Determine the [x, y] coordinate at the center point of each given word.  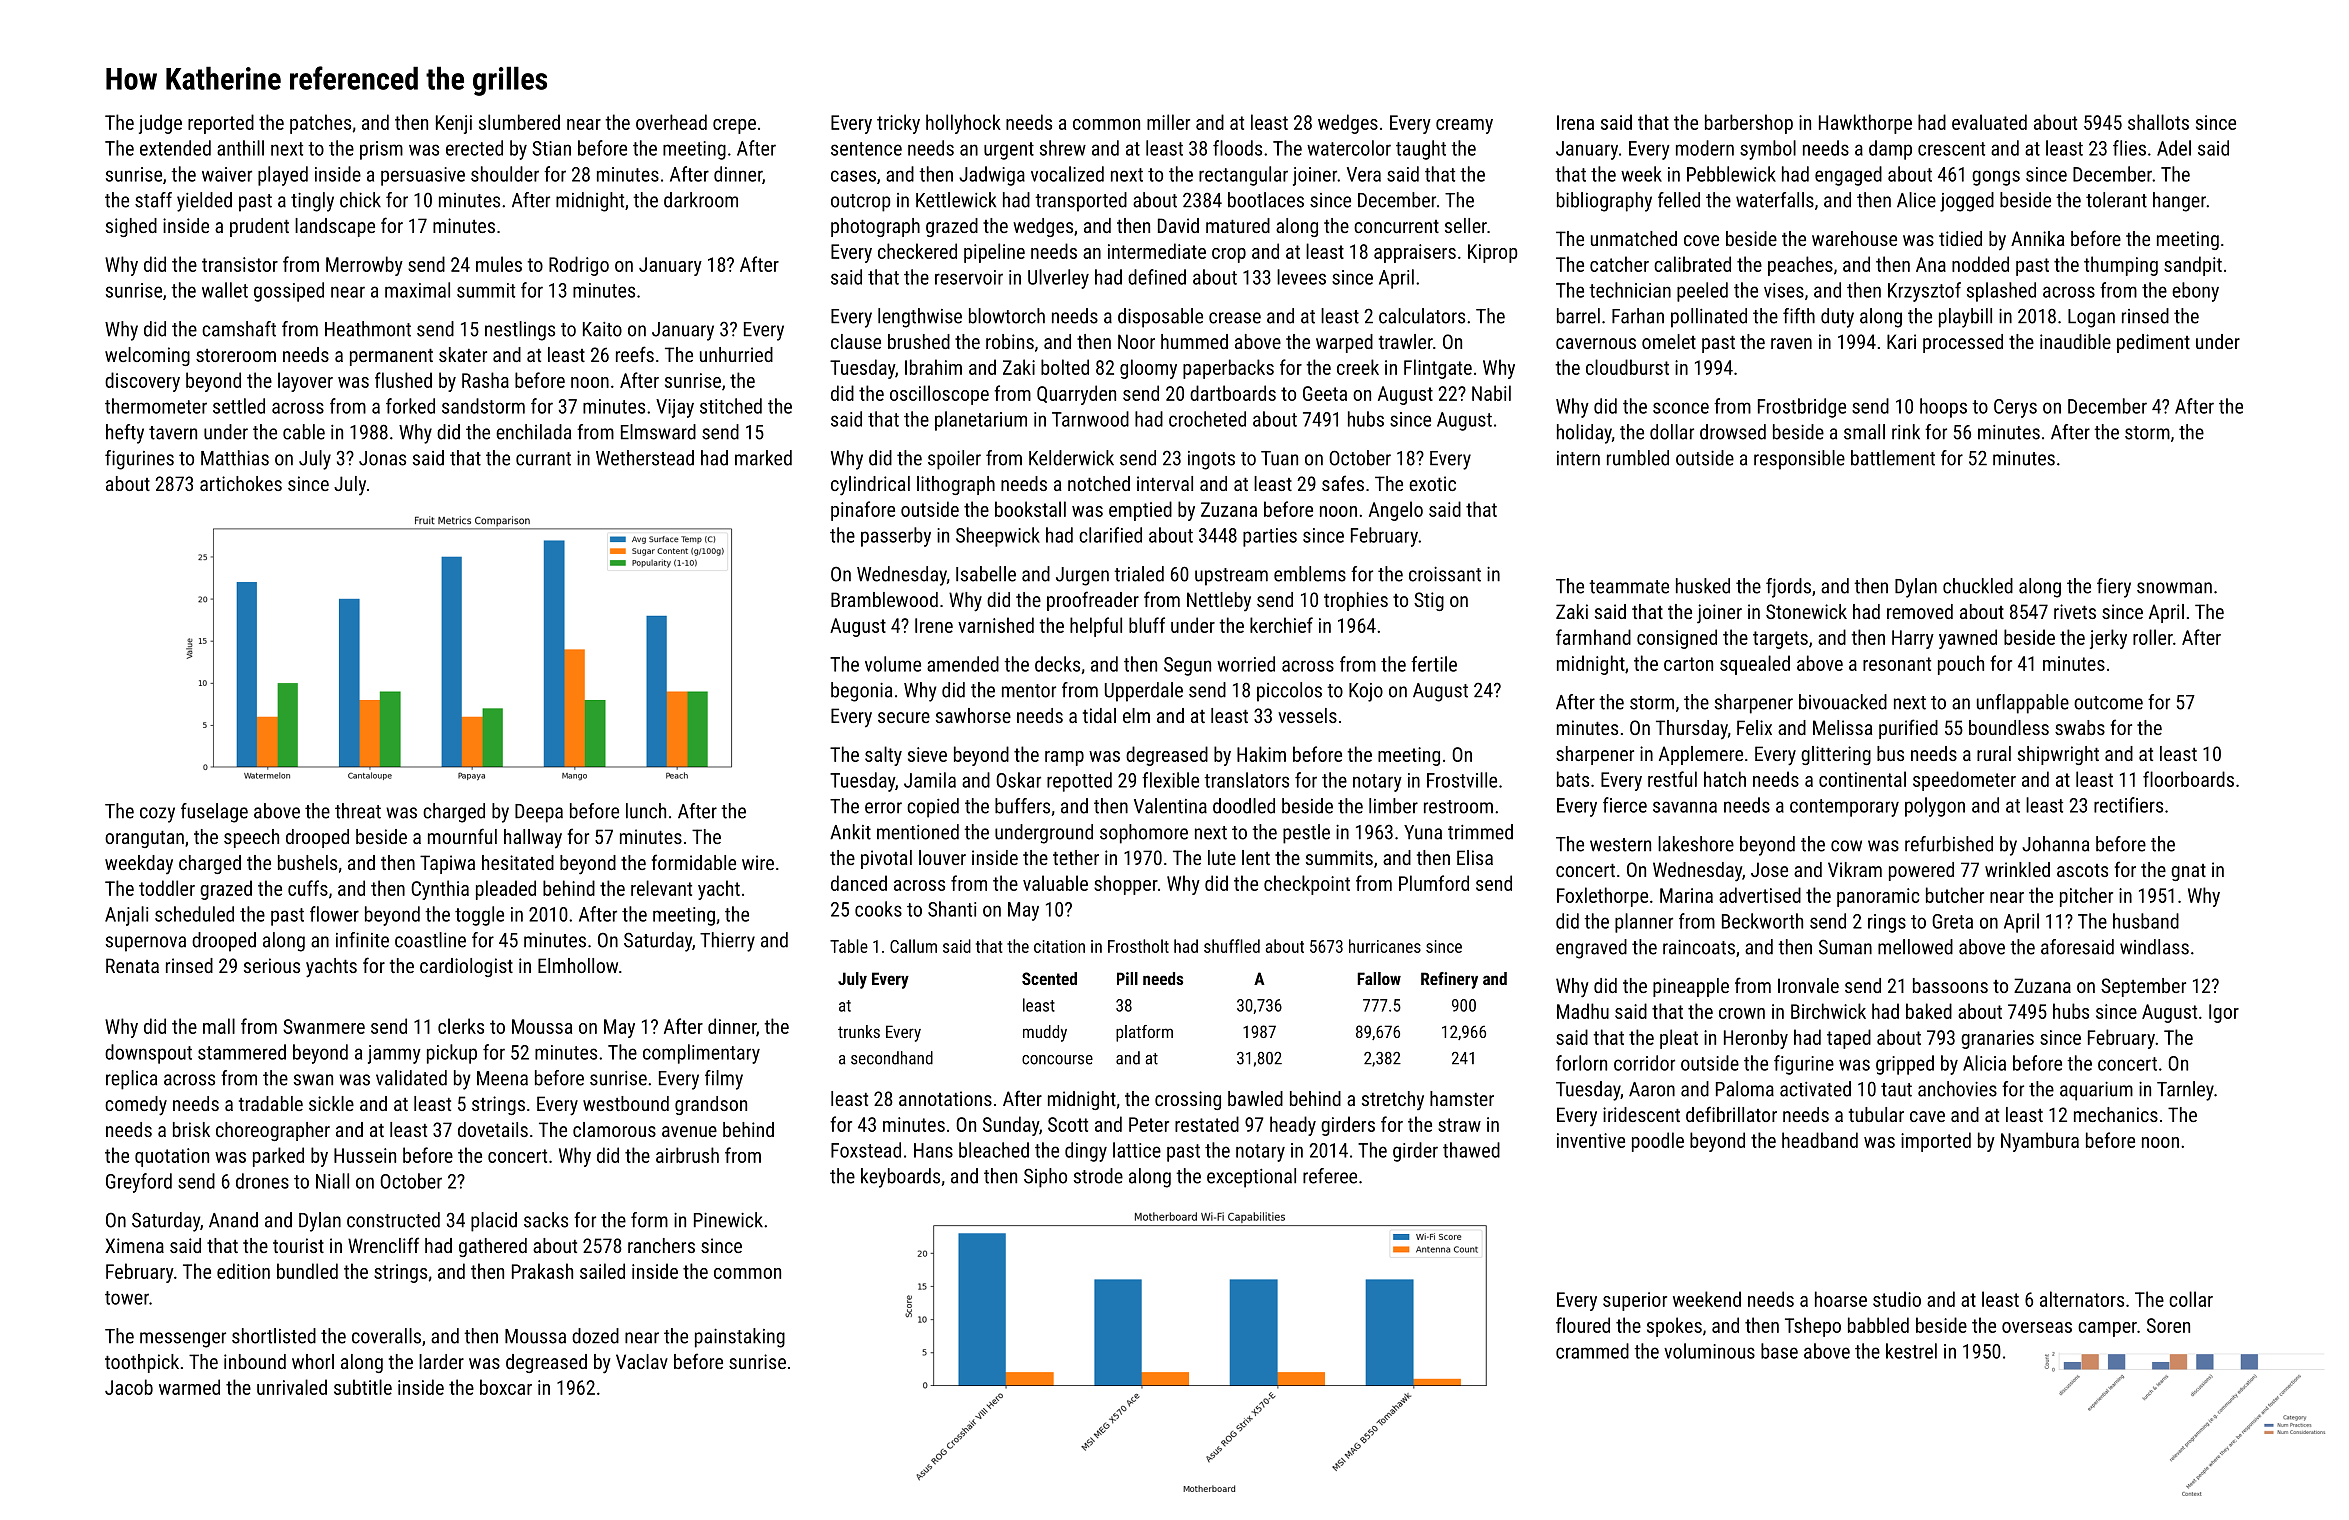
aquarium [2096, 1091]
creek [1358, 367]
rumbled [1638, 458]
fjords [1788, 588]
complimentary [701, 1054]
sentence [866, 149]
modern [1705, 148]
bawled [1255, 1098]
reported [221, 124]
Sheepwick [998, 537]
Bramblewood [884, 599]
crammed [1592, 1351]
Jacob [129, 1387]
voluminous [1709, 1351]
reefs [635, 354]
